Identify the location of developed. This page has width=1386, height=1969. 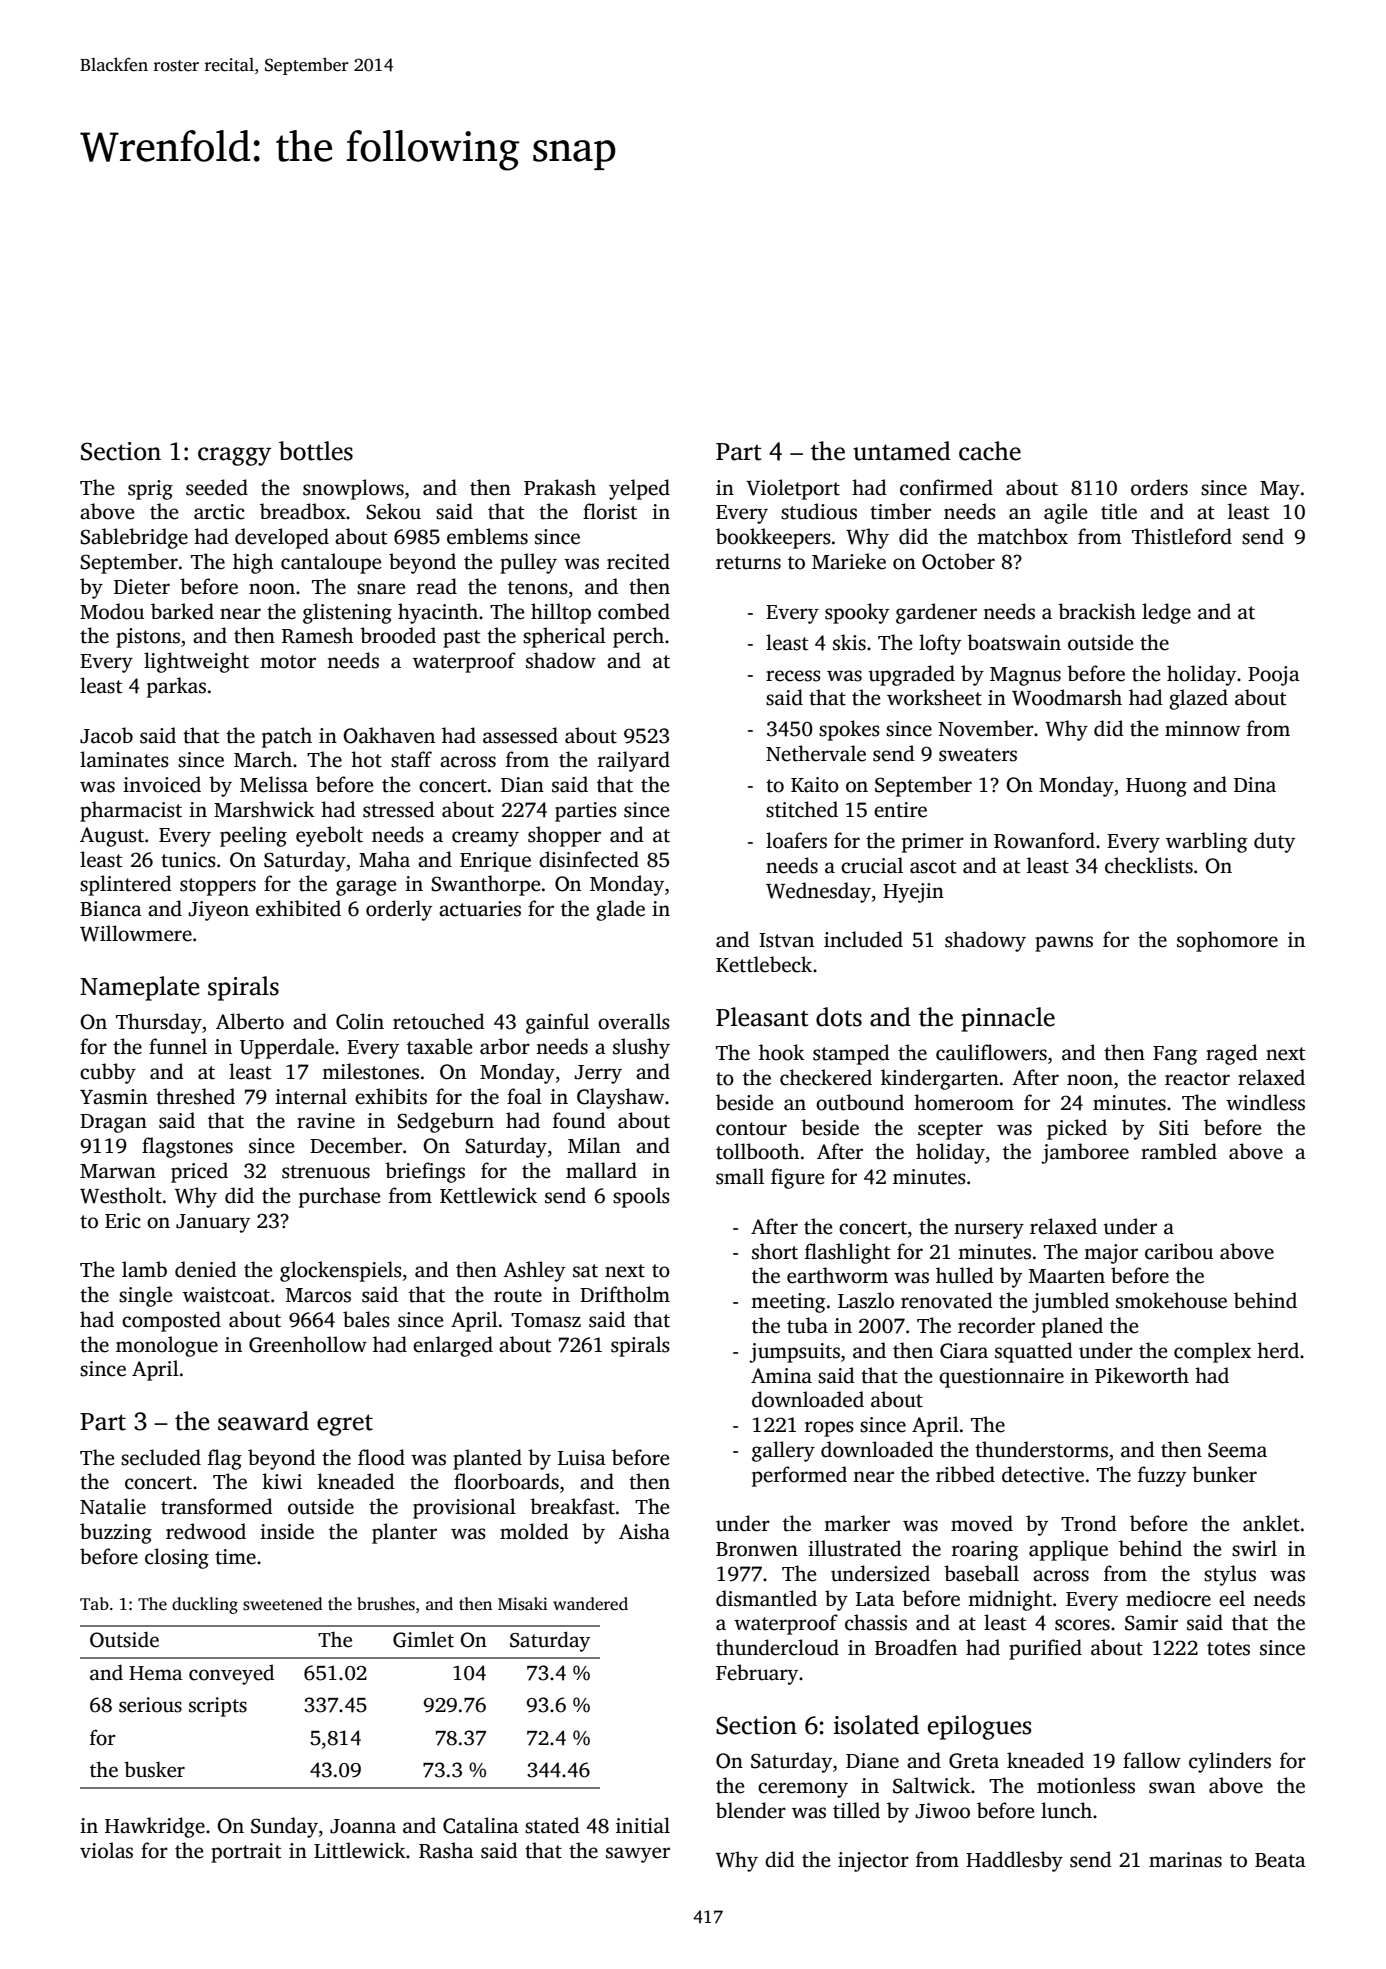
(282, 538).
